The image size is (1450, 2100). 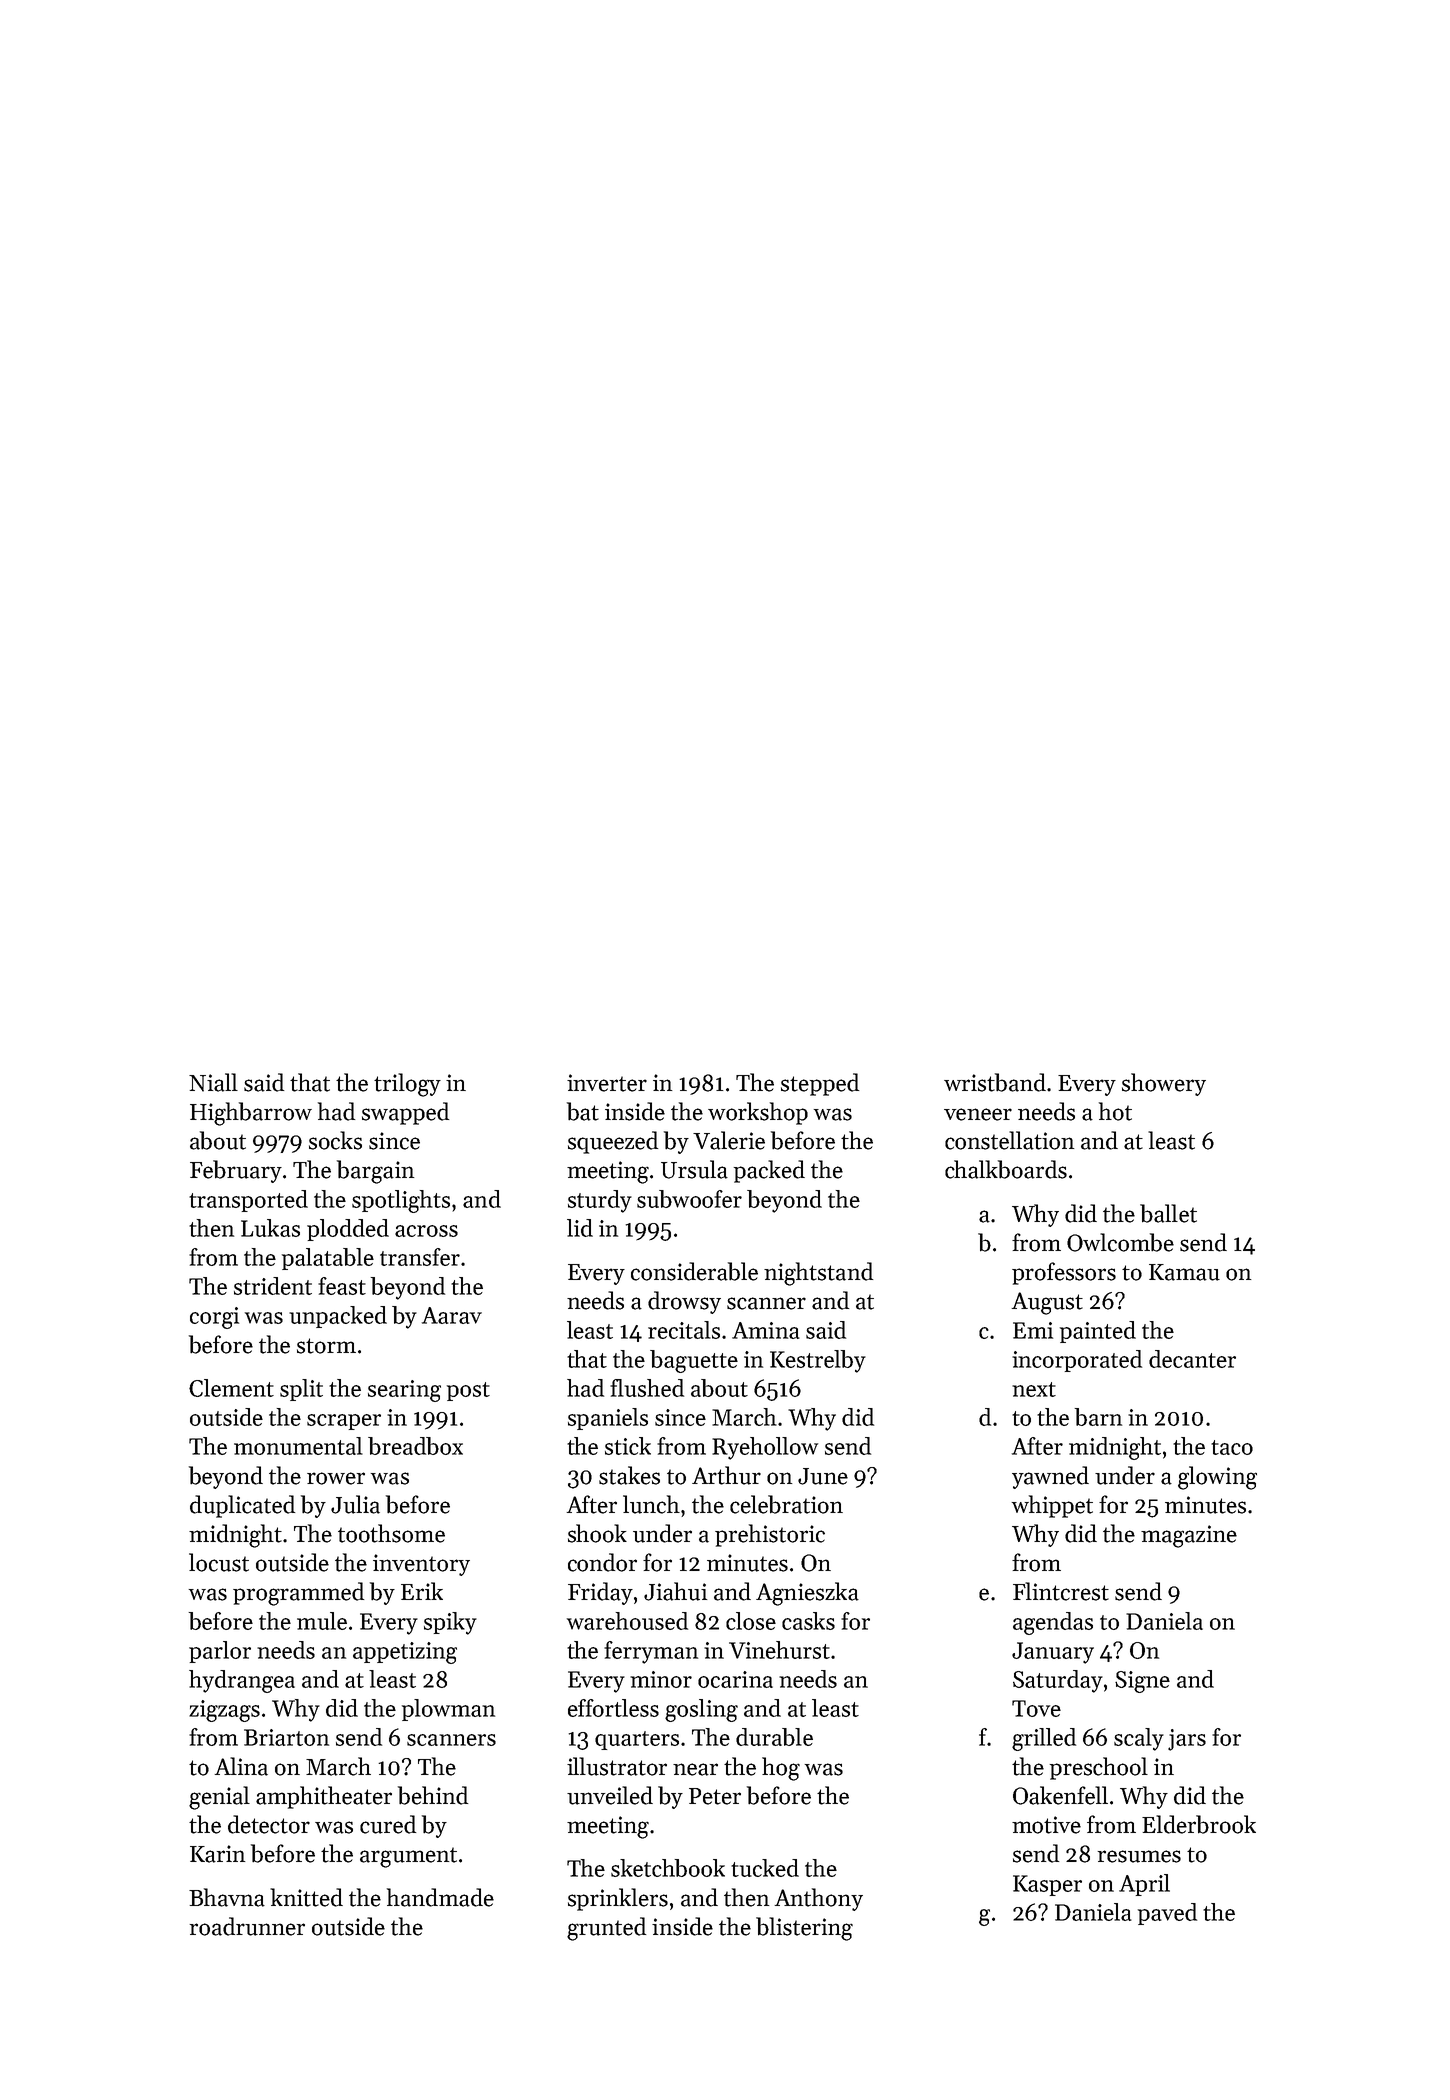 I want to click on Emi, so click(x=1033, y=1330).
